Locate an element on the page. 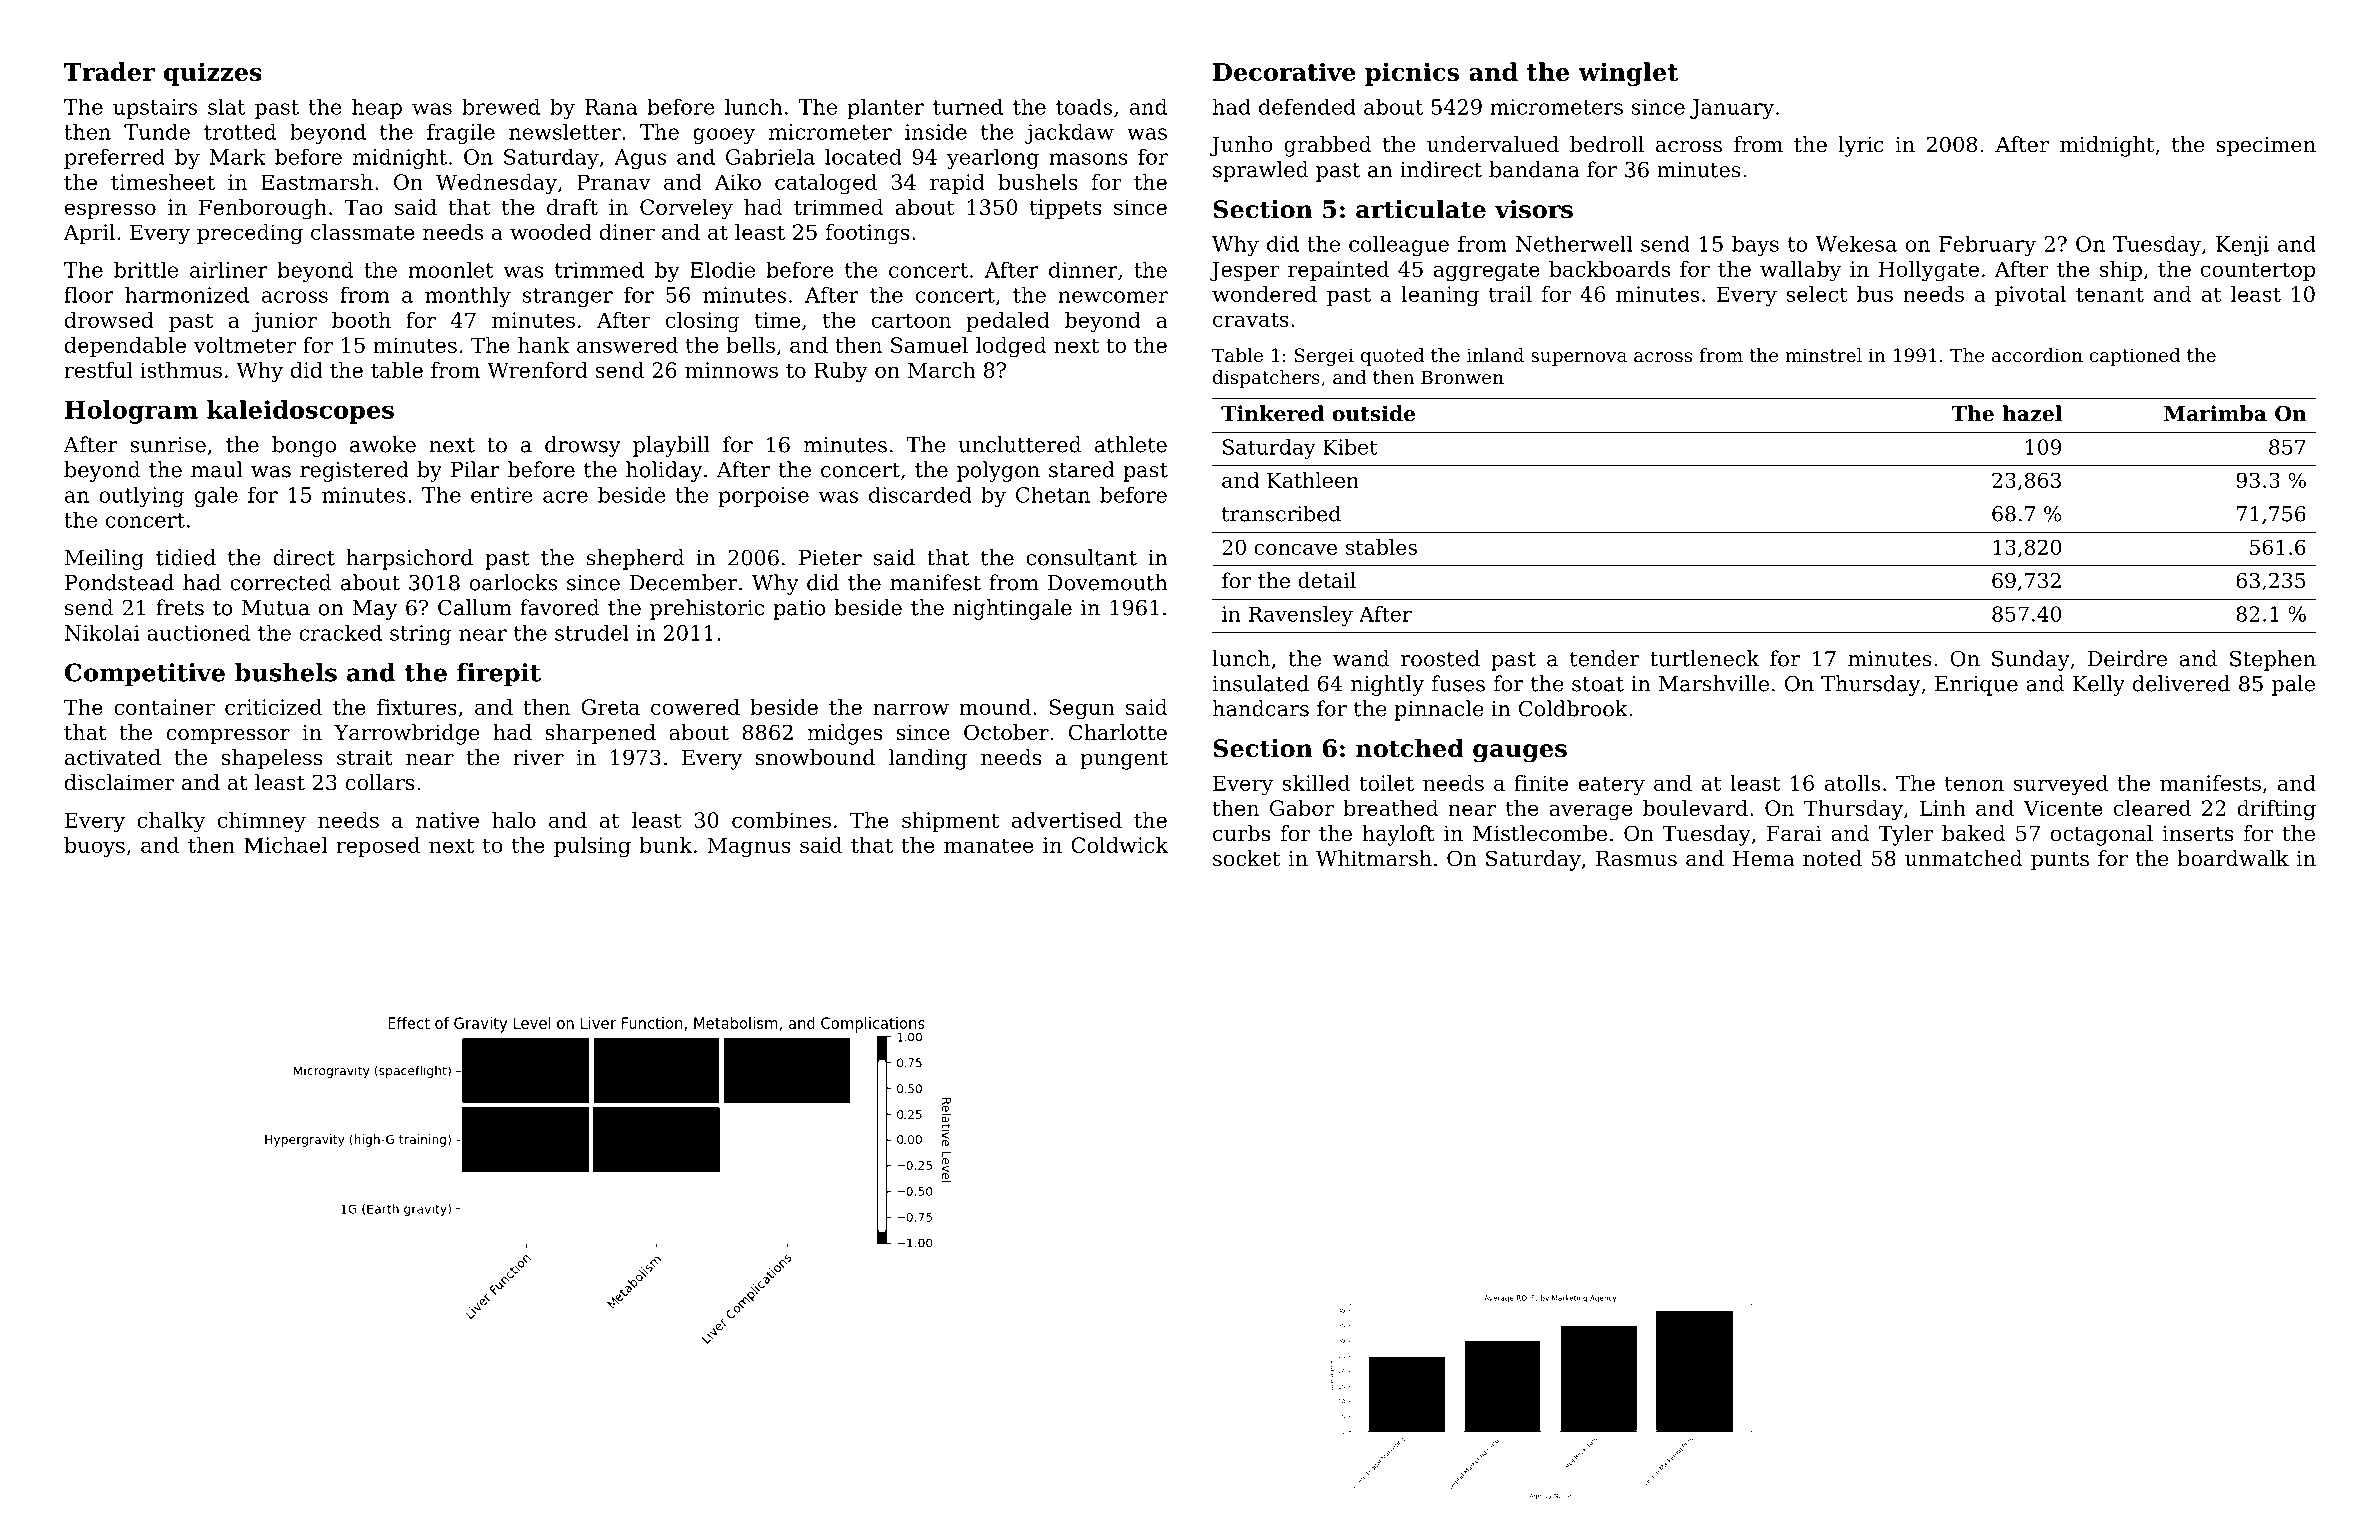  specimen is located at coordinates (2266, 147).
